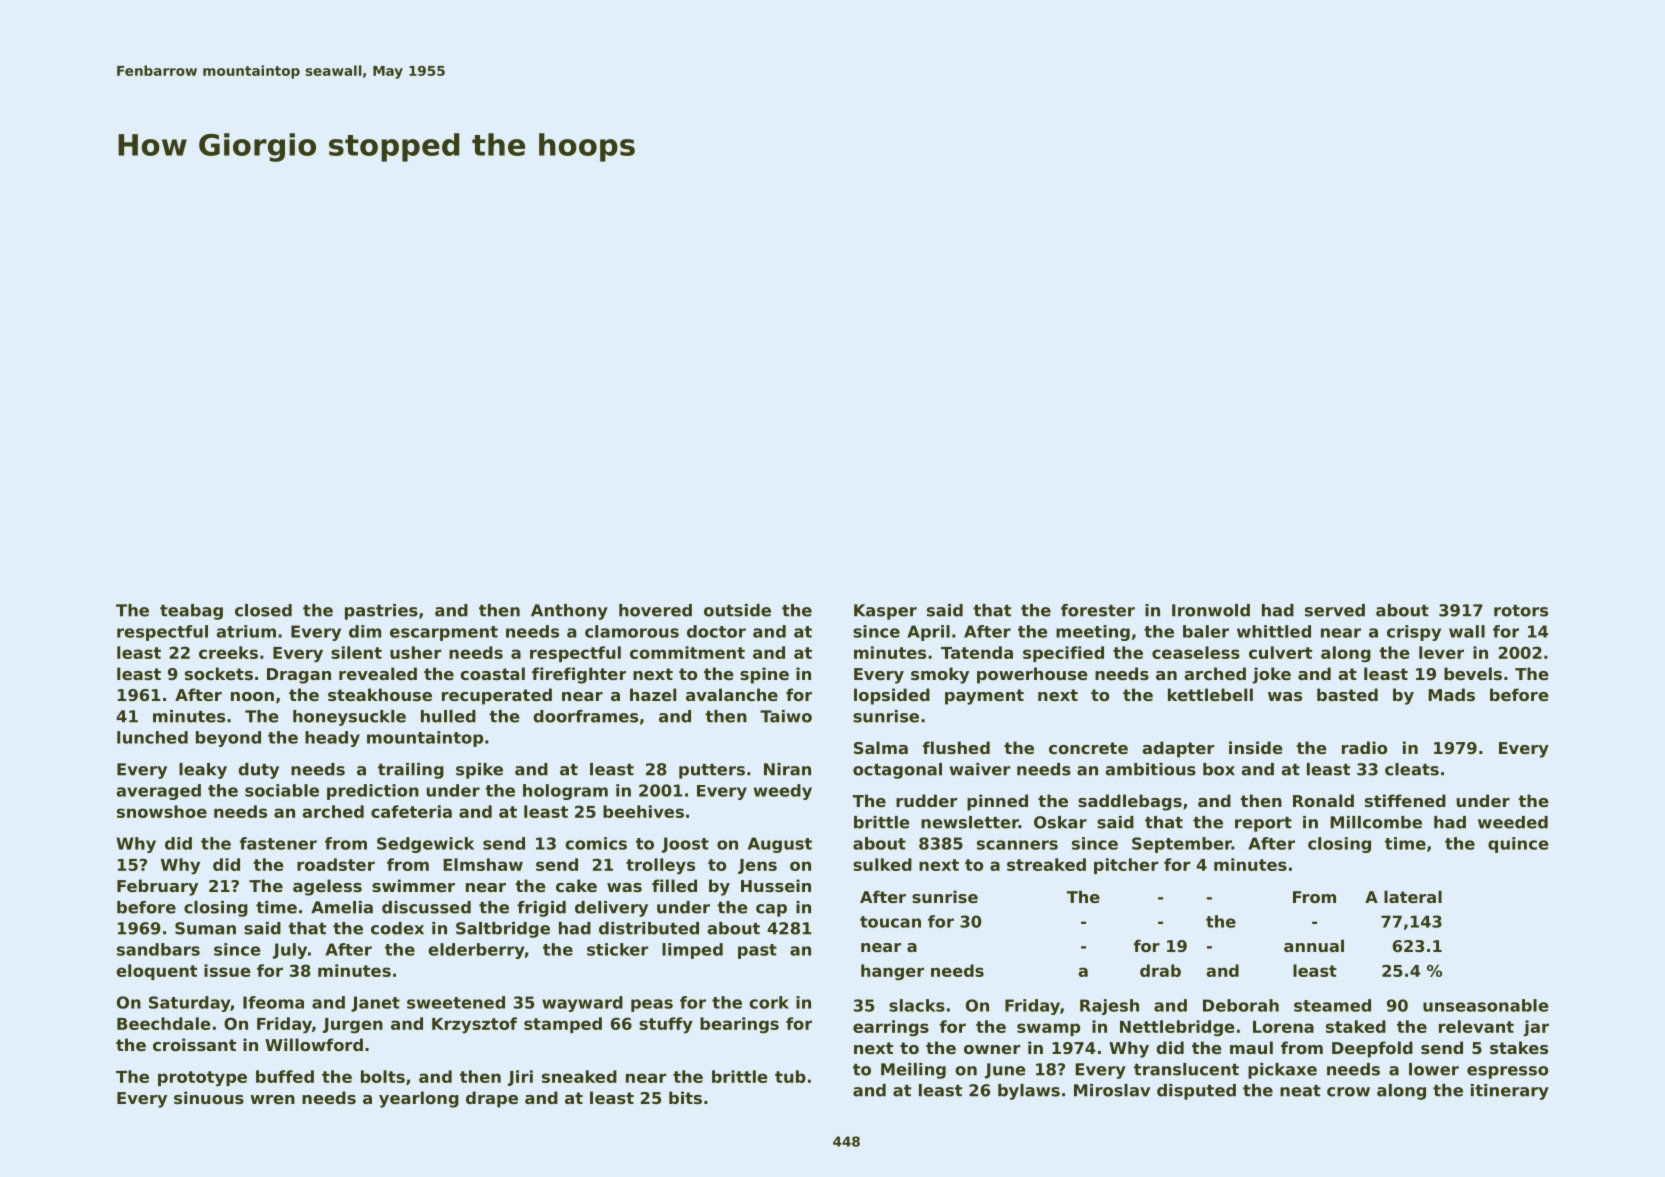 The image size is (1665, 1177). What do you see at coordinates (203, 771) in the screenshot?
I see `leaky` at bounding box center [203, 771].
